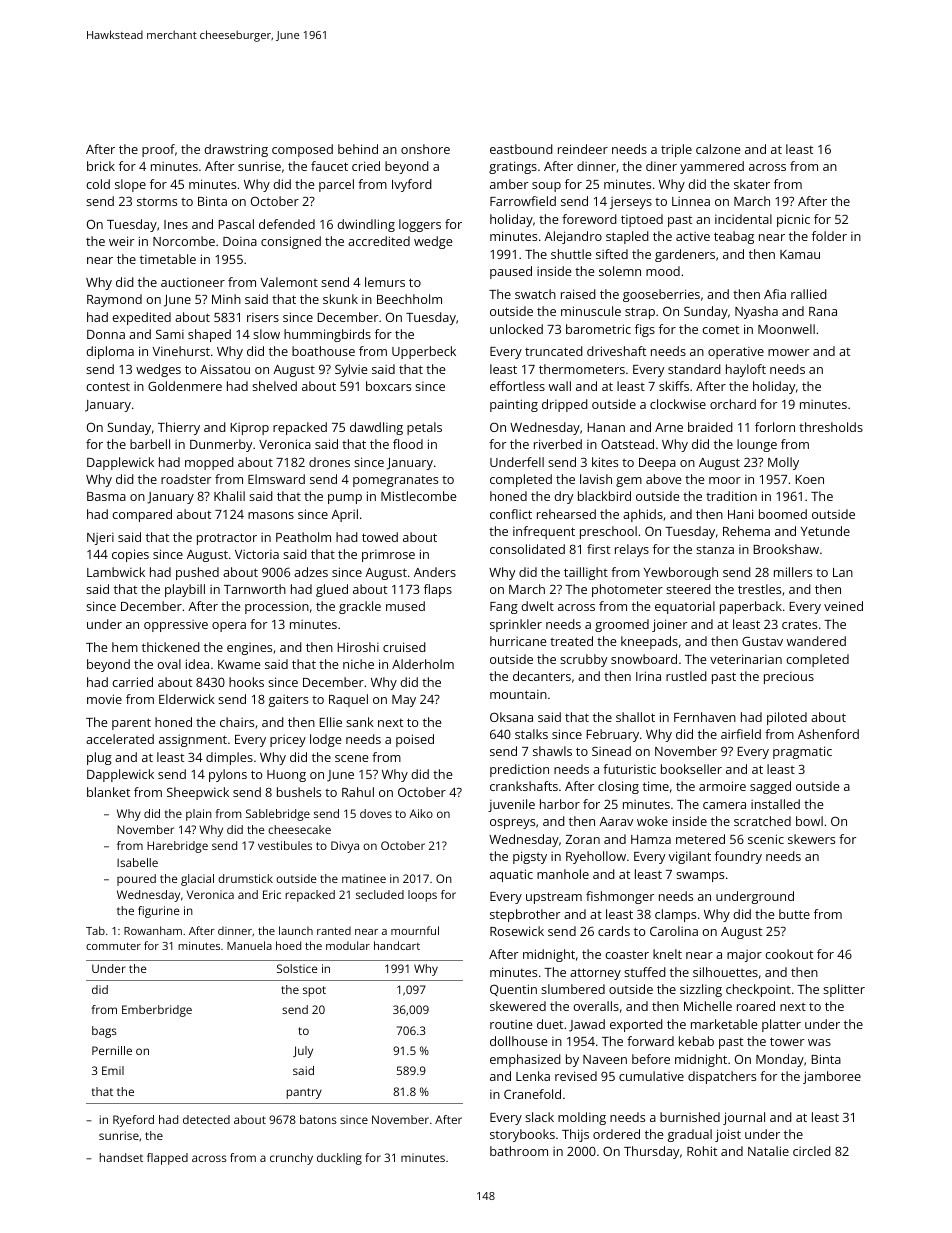 The image size is (952, 1233). I want to click on crunchy, so click(291, 1159).
